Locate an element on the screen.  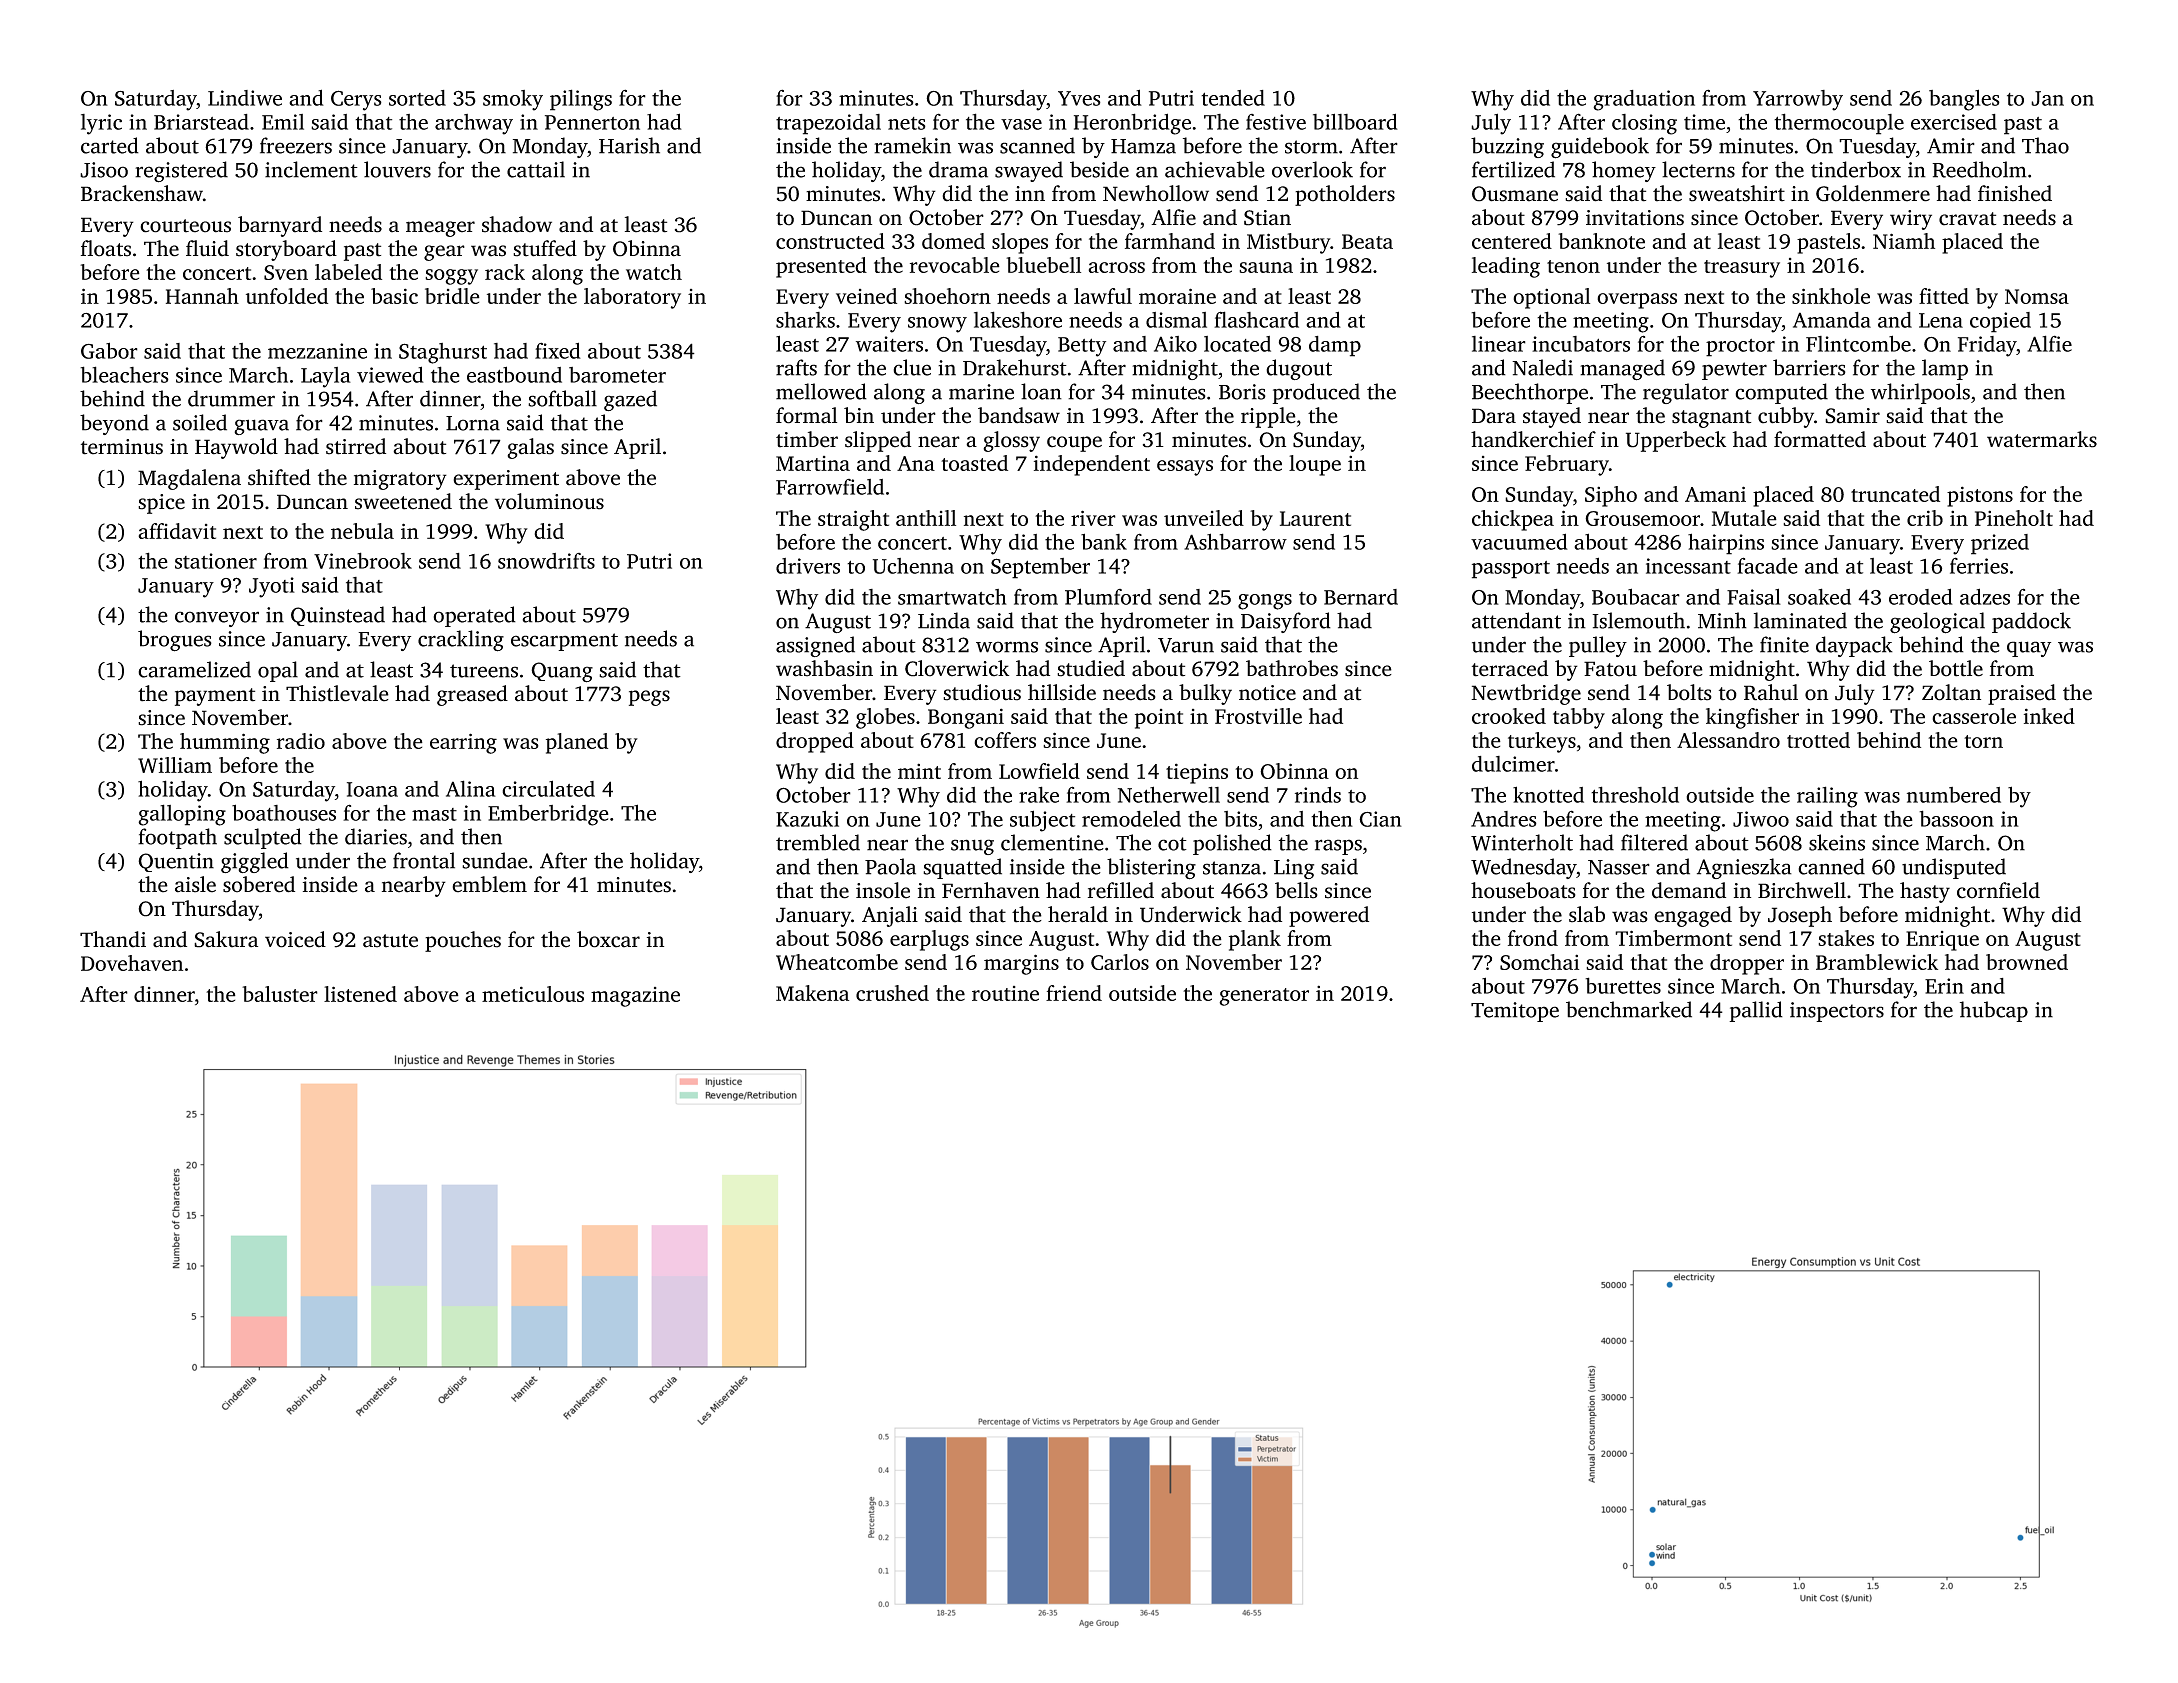
dropped is located at coordinates (815, 742).
